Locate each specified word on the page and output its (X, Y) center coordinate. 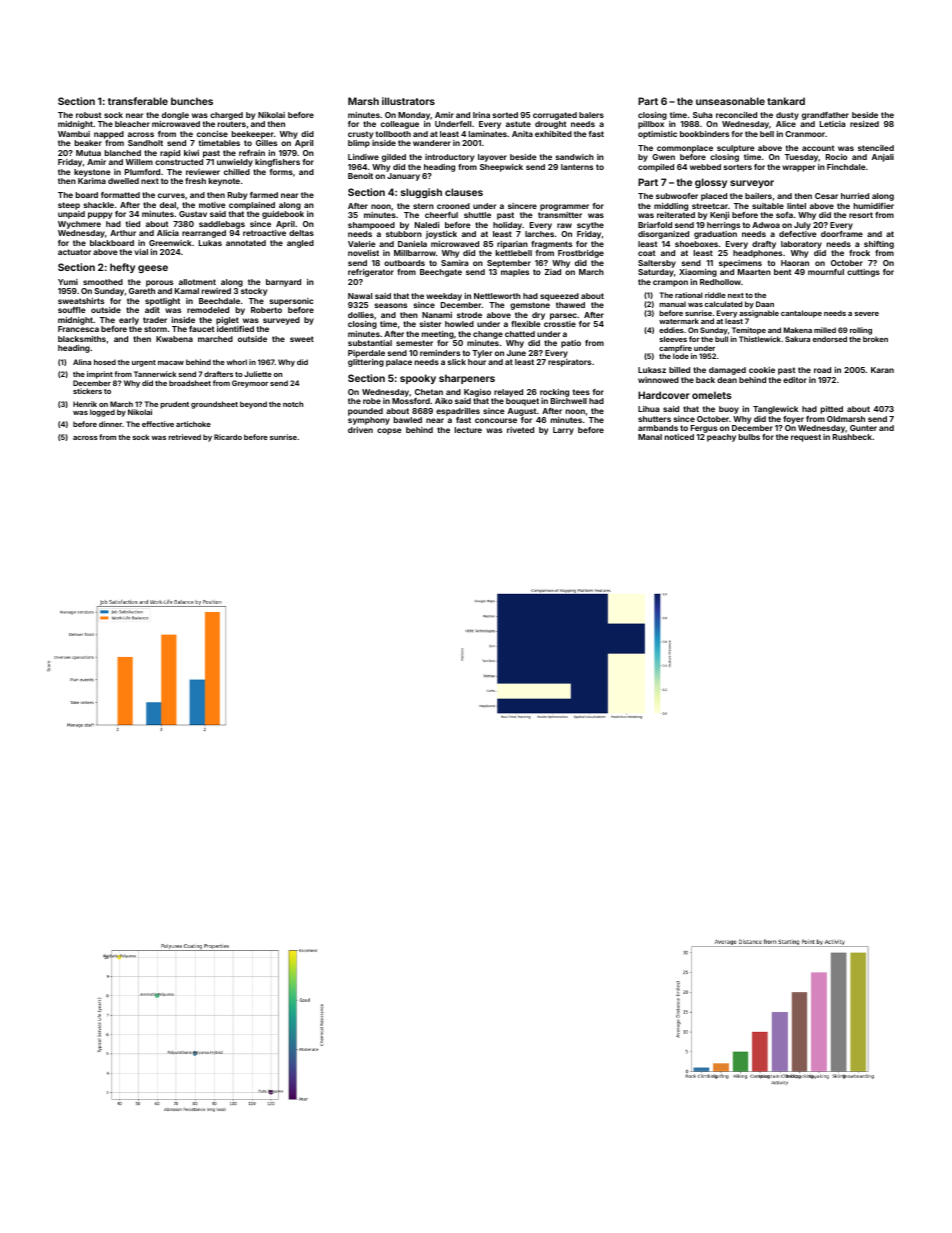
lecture (468, 430)
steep (69, 206)
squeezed (559, 297)
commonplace (685, 149)
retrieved (184, 437)
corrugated (555, 116)
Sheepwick (501, 168)
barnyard (283, 283)
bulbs (749, 437)
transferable (138, 101)
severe (866, 314)
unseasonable (730, 101)
